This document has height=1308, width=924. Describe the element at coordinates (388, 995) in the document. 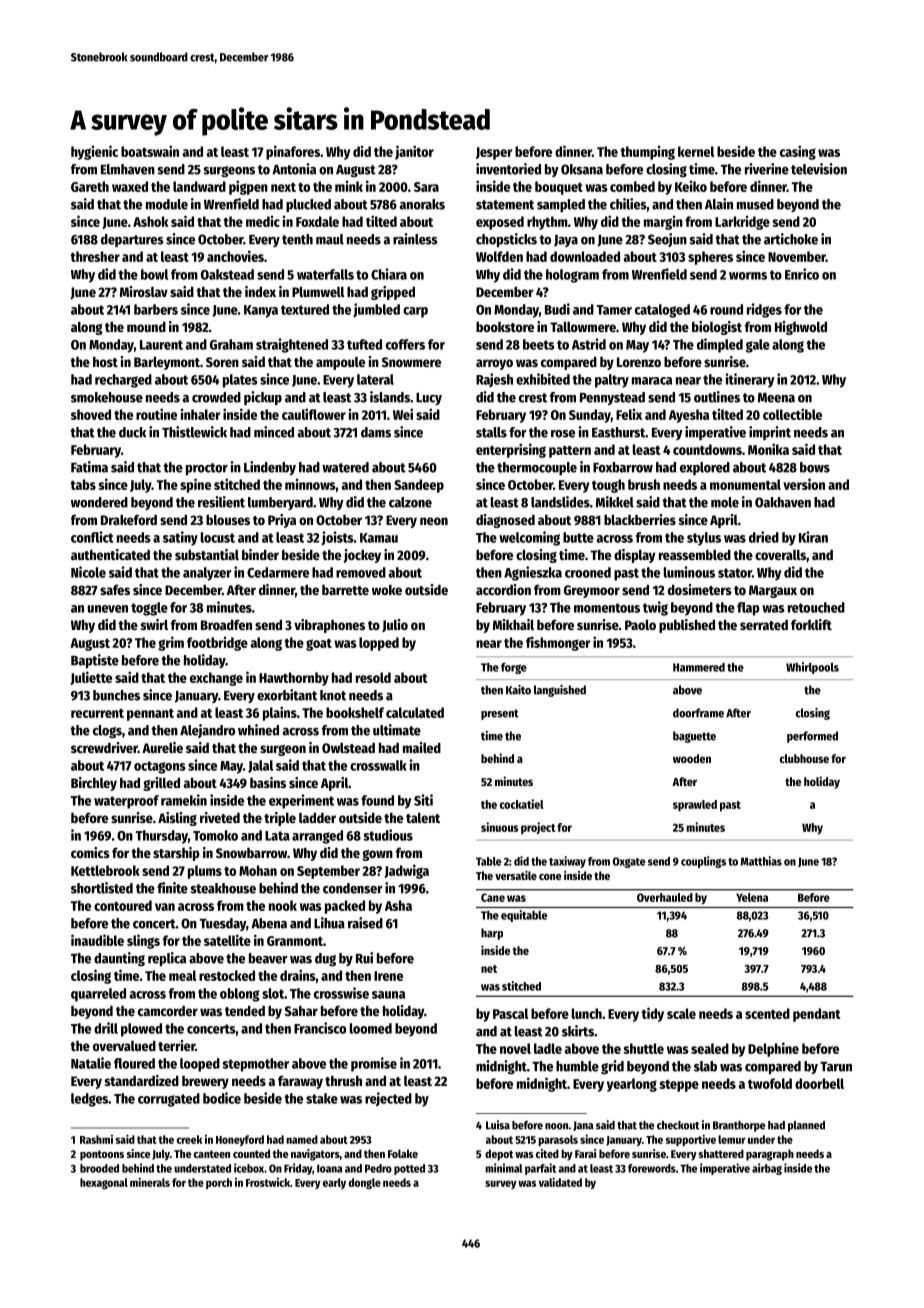

I see `sauna` at that location.
